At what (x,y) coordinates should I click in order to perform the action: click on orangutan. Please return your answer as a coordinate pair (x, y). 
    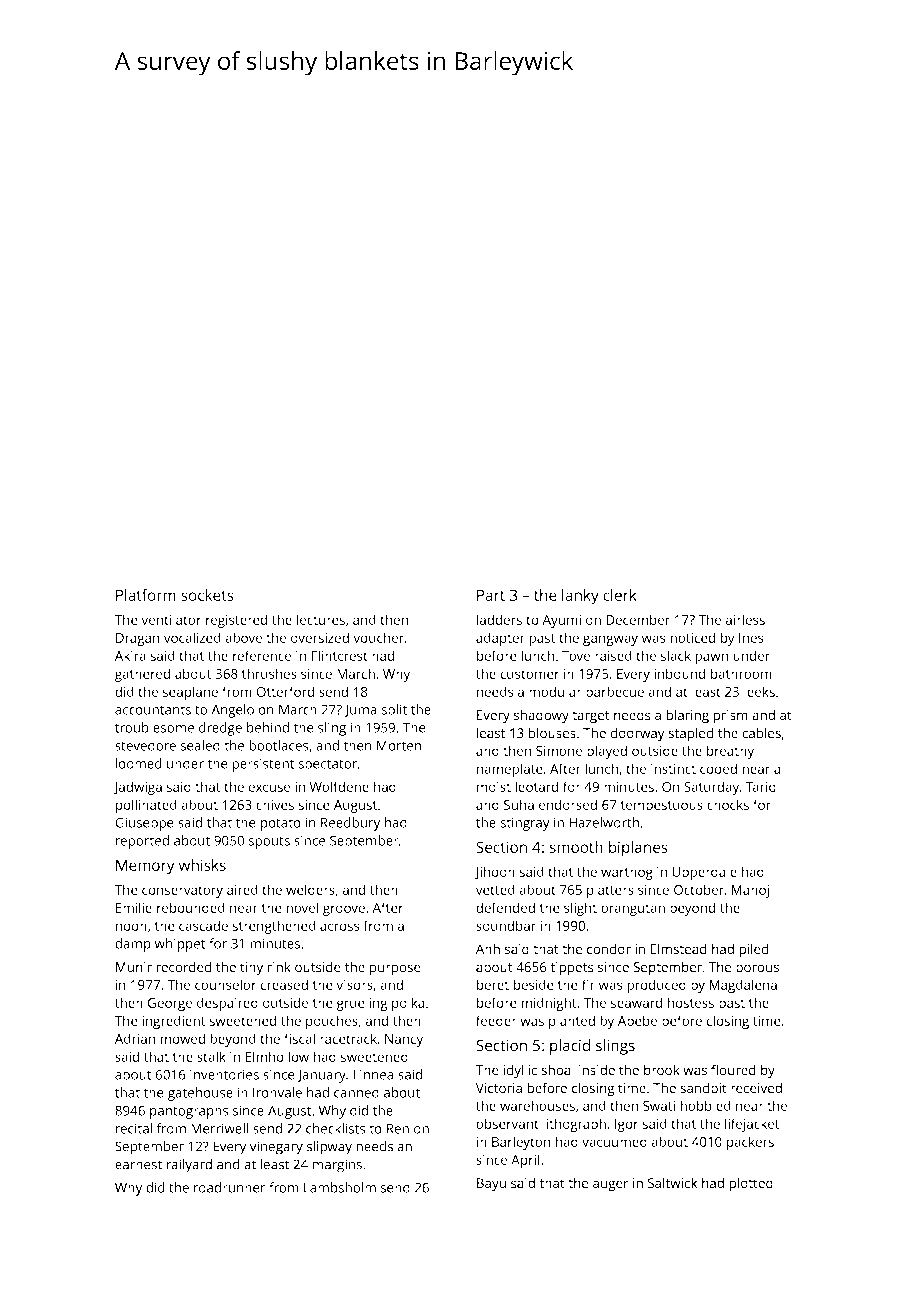
    Looking at the image, I should click on (633, 910).
